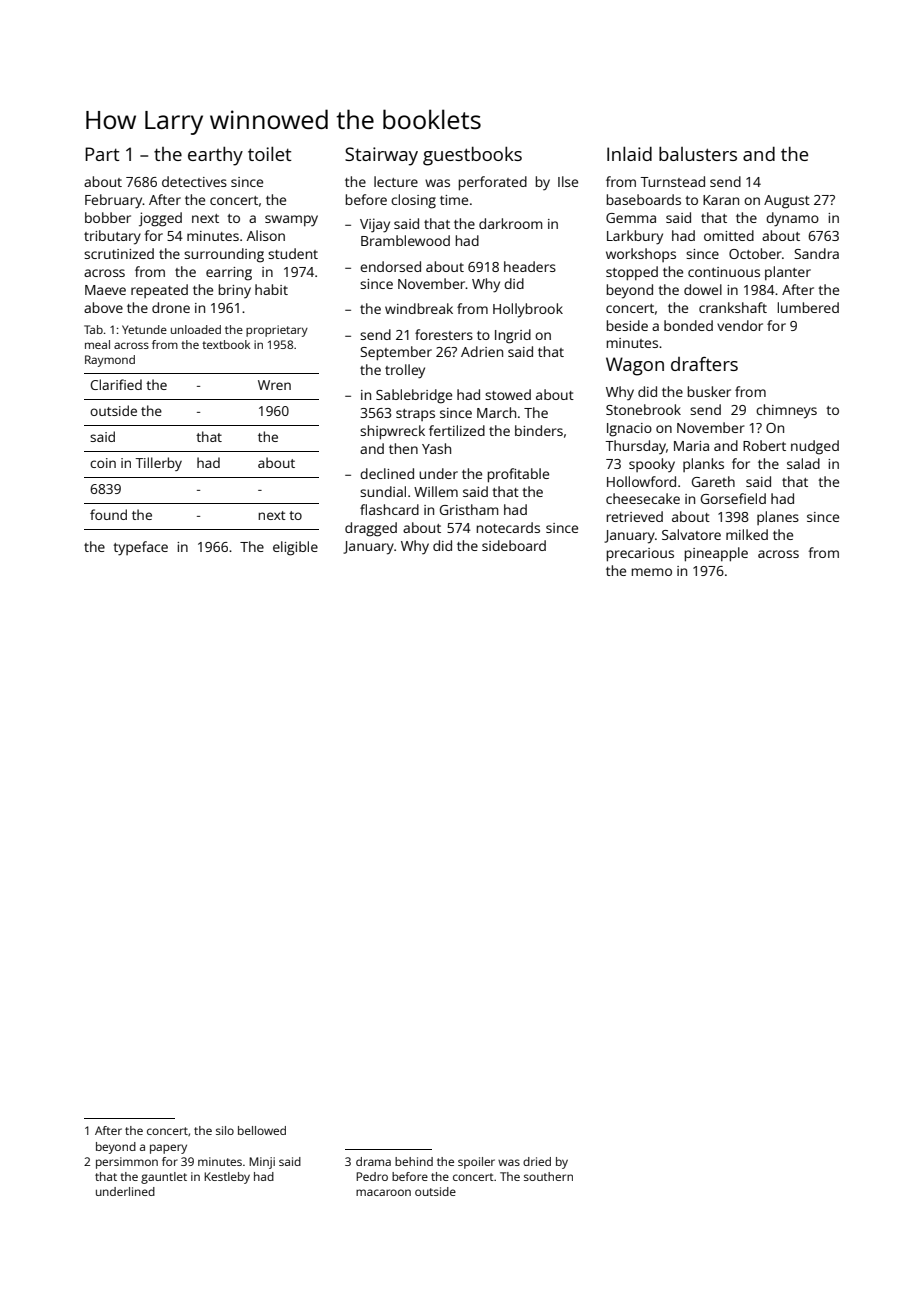 The width and height of the screenshot is (924, 1308). Describe the element at coordinates (476, 1163) in the screenshot. I see `spoiler` at that location.
